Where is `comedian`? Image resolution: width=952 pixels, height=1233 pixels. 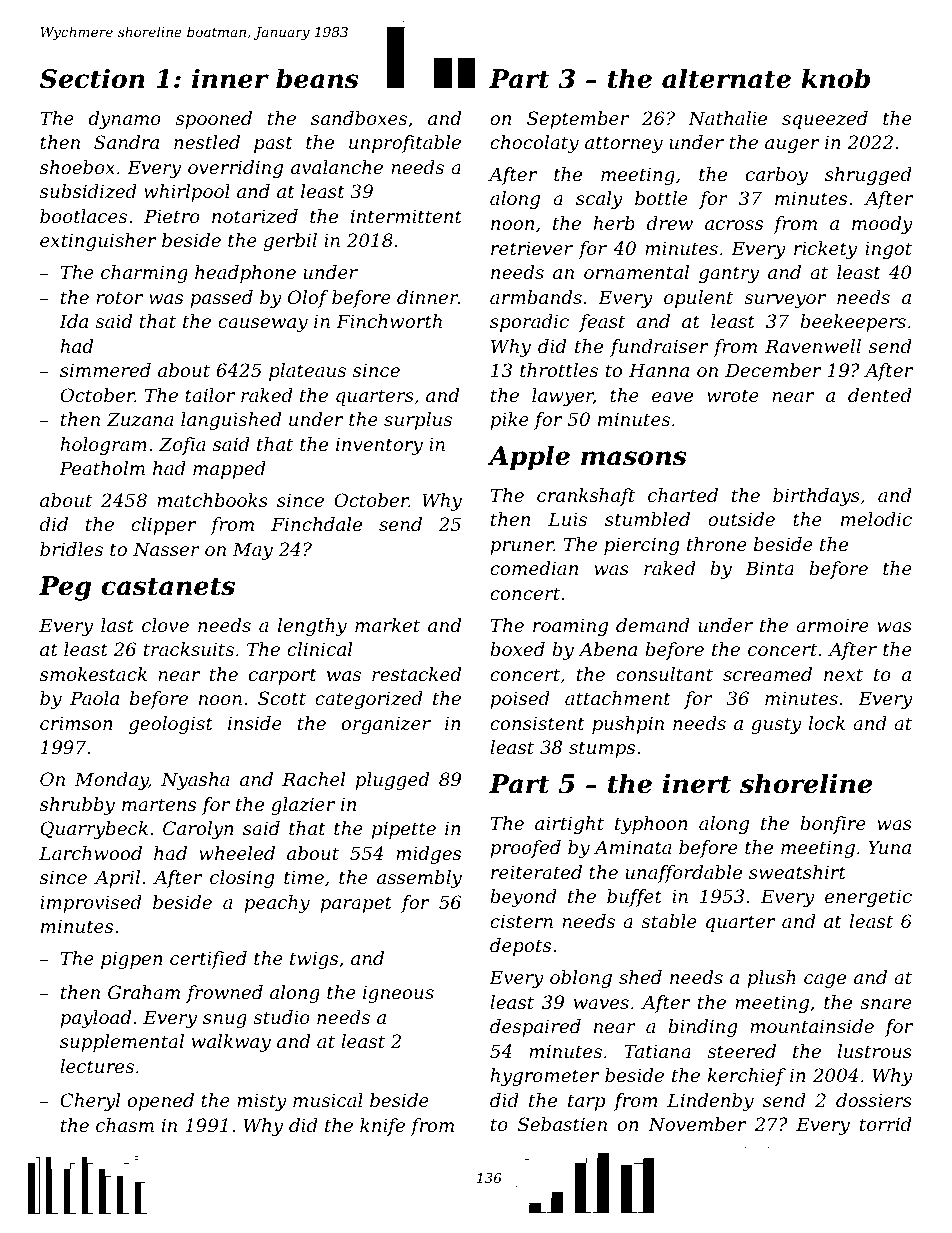
comedian is located at coordinates (534, 568).
